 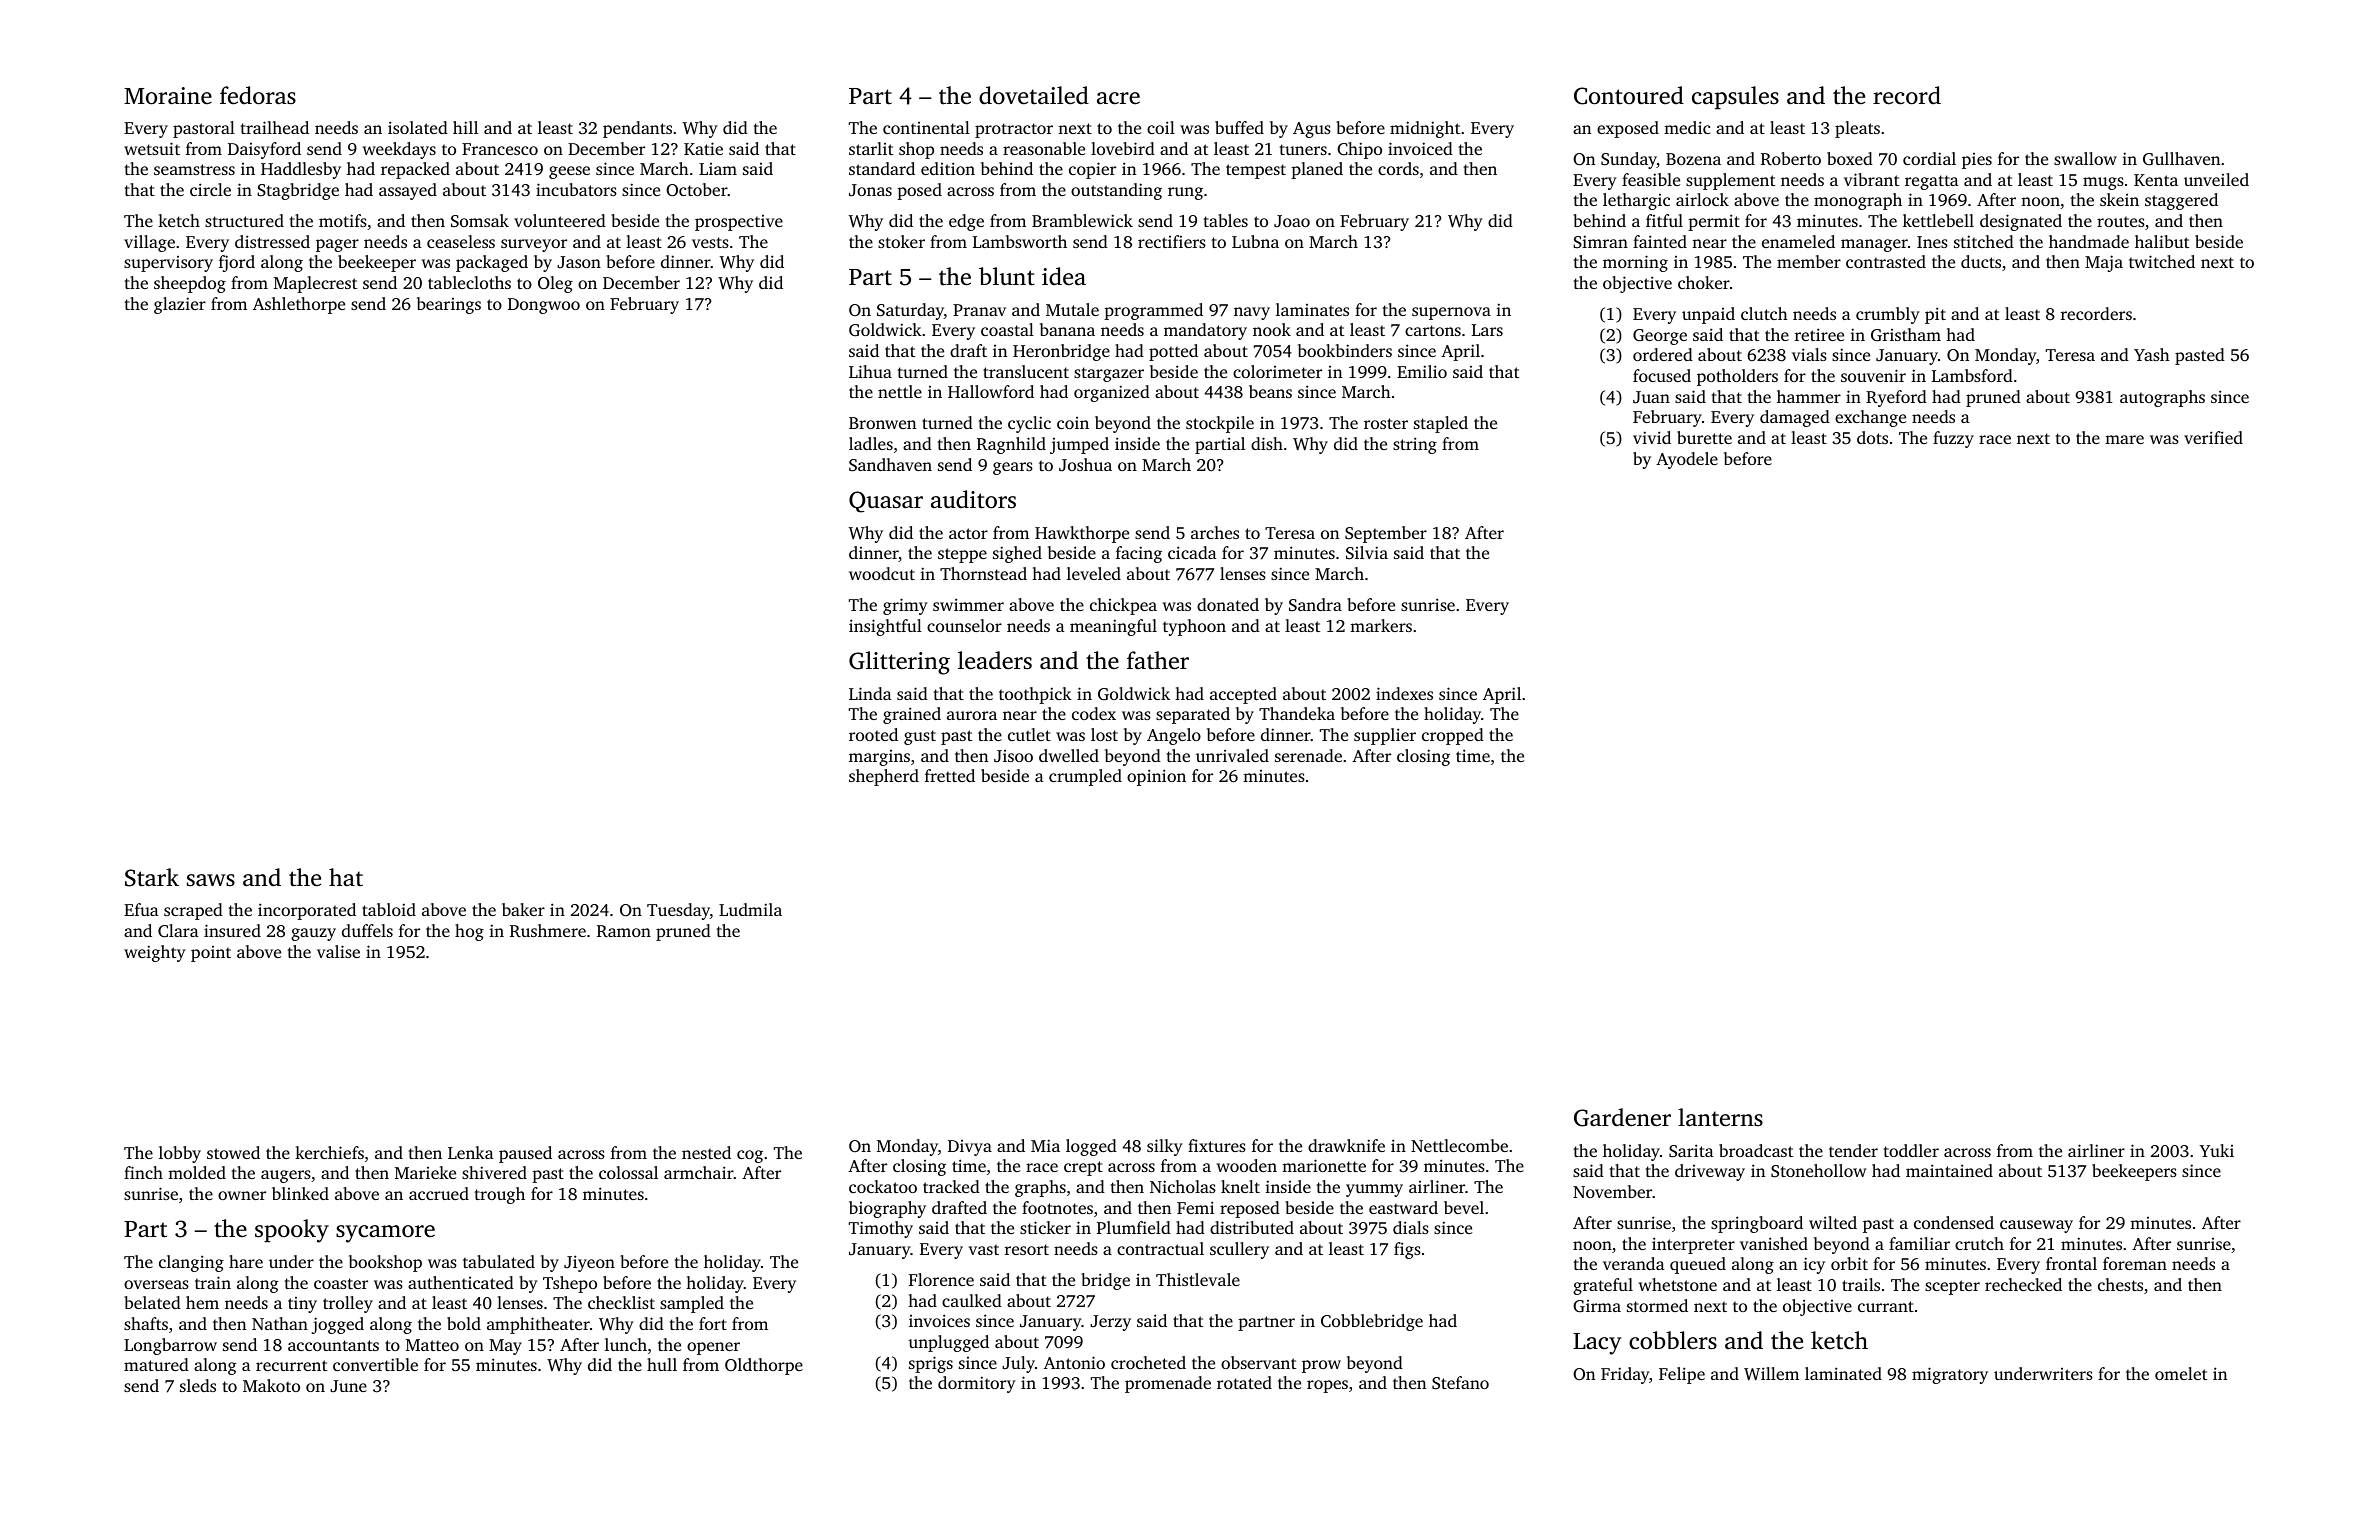 What do you see at coordinates (1027, 1249) in the screenshot?
I see `resort` at bounding box center [1027, 1249].
